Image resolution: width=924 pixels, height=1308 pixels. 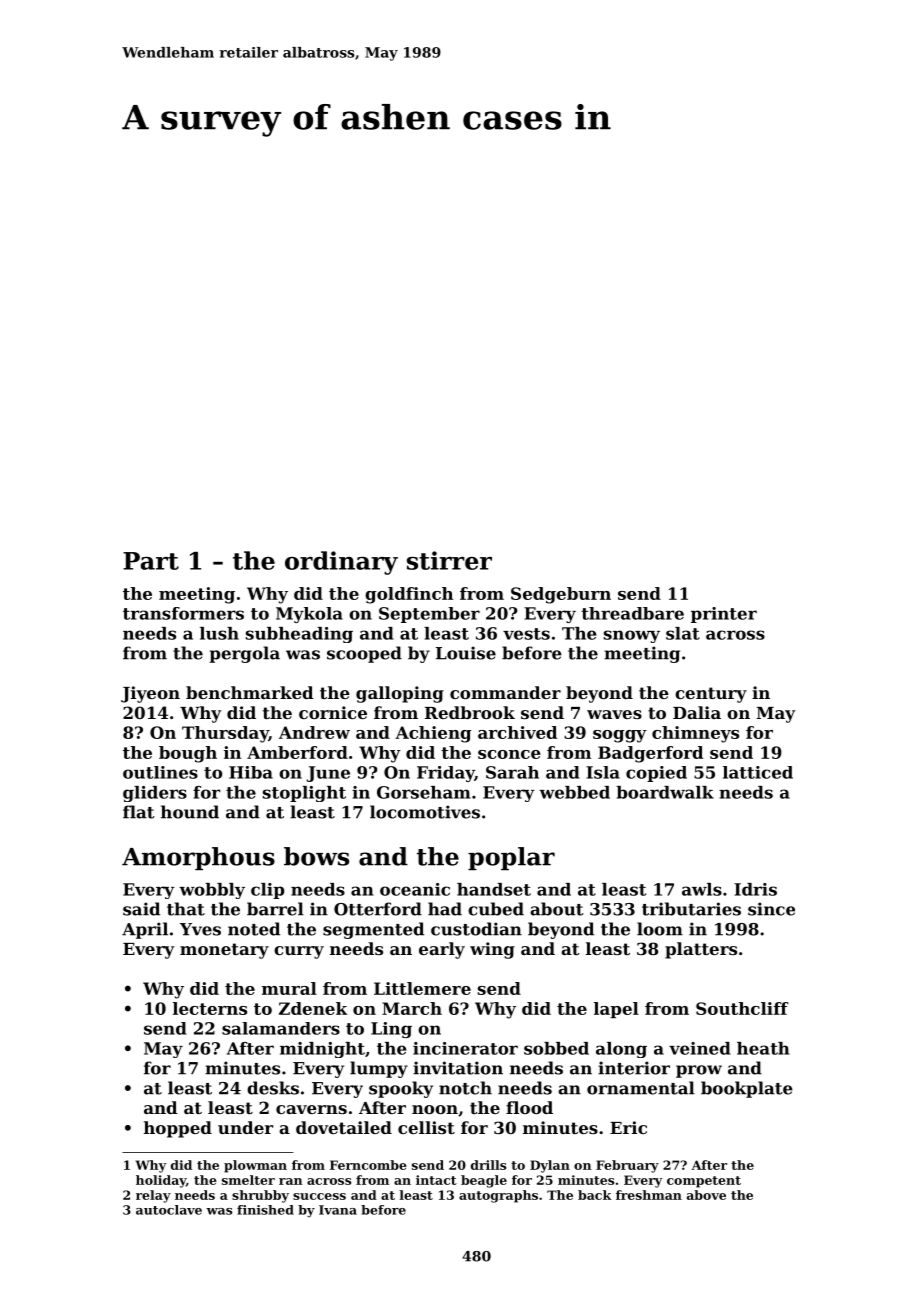 I want to click on stirrer, so click(x=449, y=560).
